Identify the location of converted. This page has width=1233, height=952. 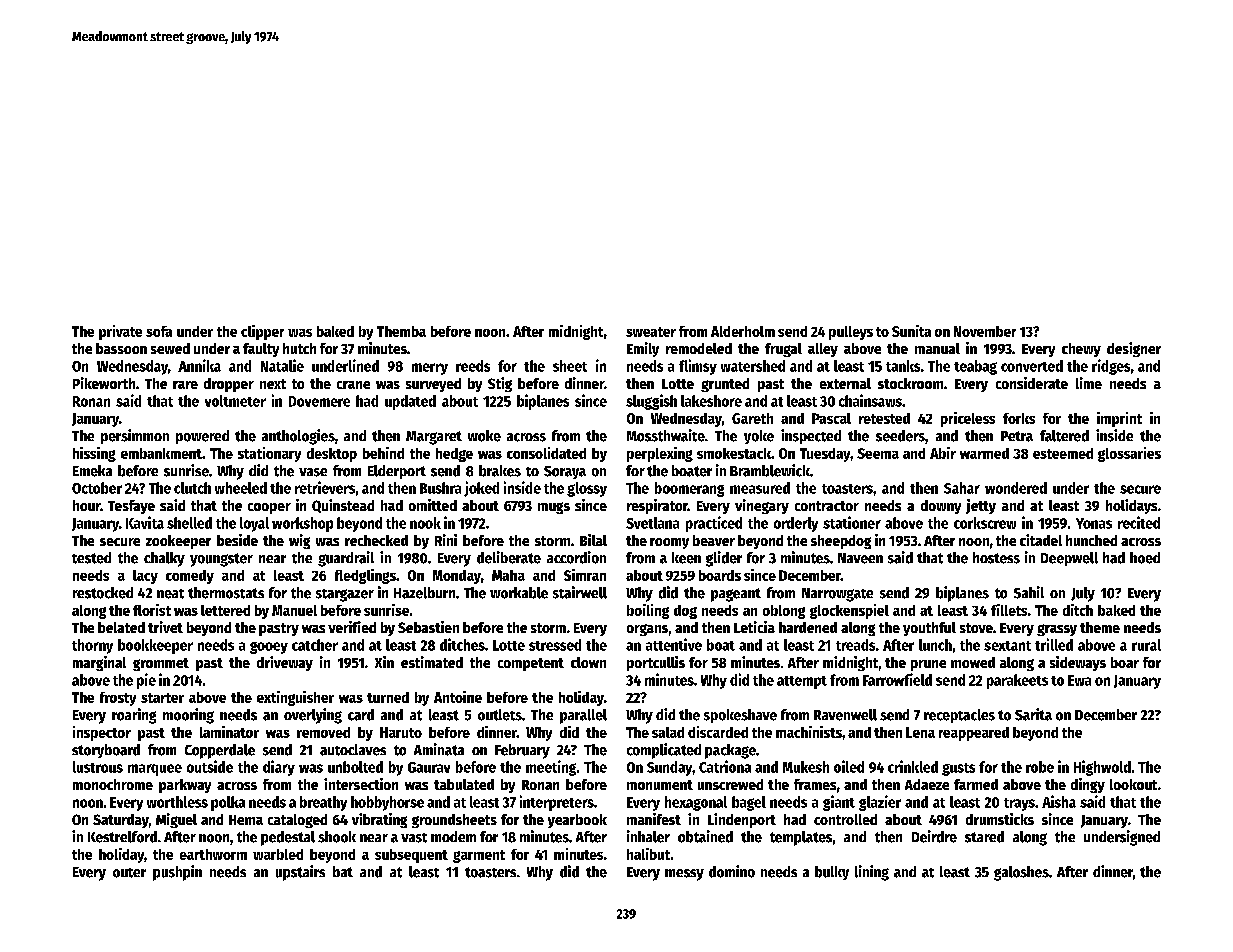
(1032, 366).
